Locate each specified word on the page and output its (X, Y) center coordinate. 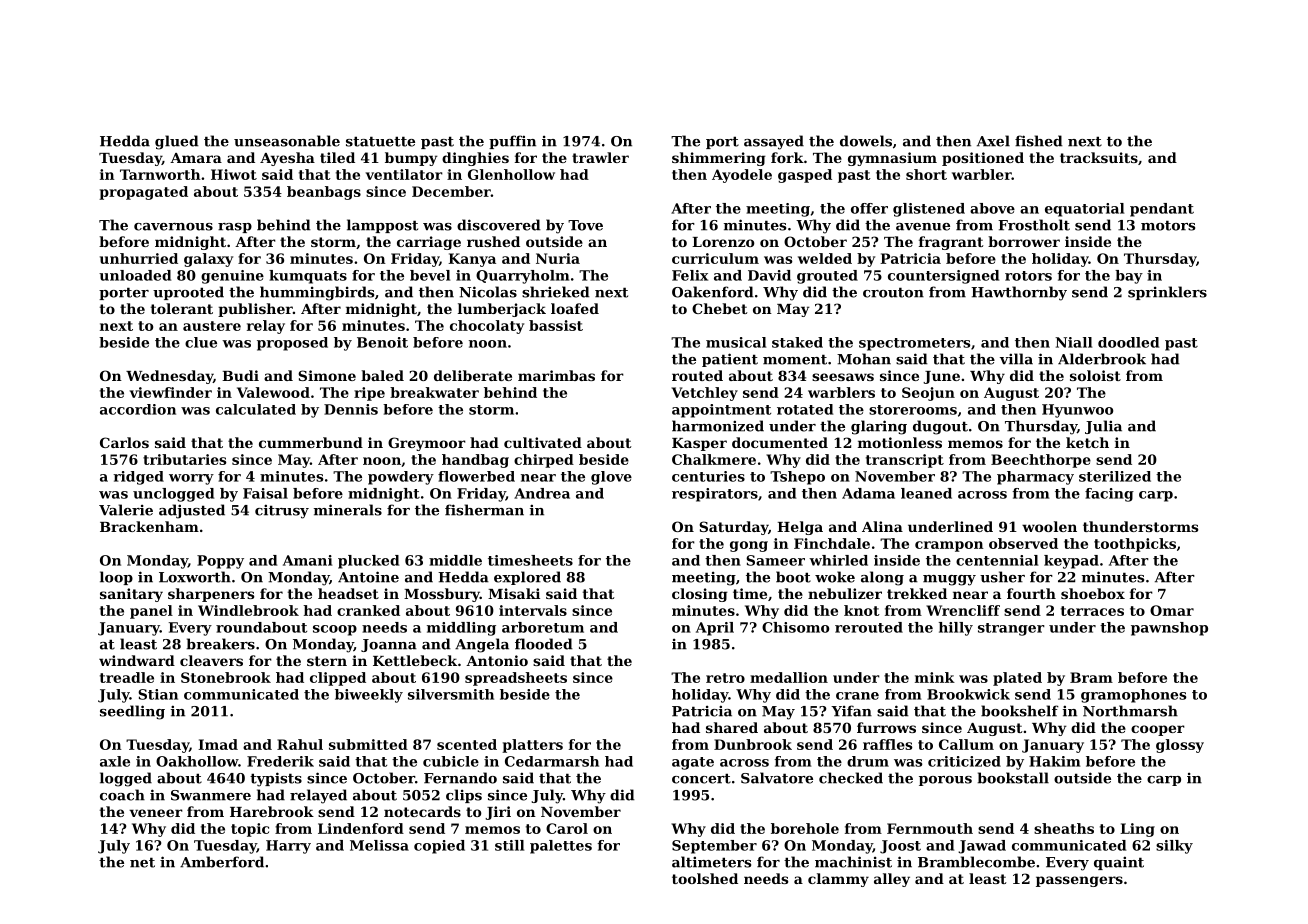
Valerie (126, 510)
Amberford (222, 862)
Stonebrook (226, 677)
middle (455, 560)
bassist (556, 325)
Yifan (851, 711)
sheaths (1064, 828)
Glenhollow (511, 174)
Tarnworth (160, 174)
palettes (561, 847)
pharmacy (1035, 478)
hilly (956, 629)
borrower (1024, 241)
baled (382, 375)
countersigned (943, 277)
